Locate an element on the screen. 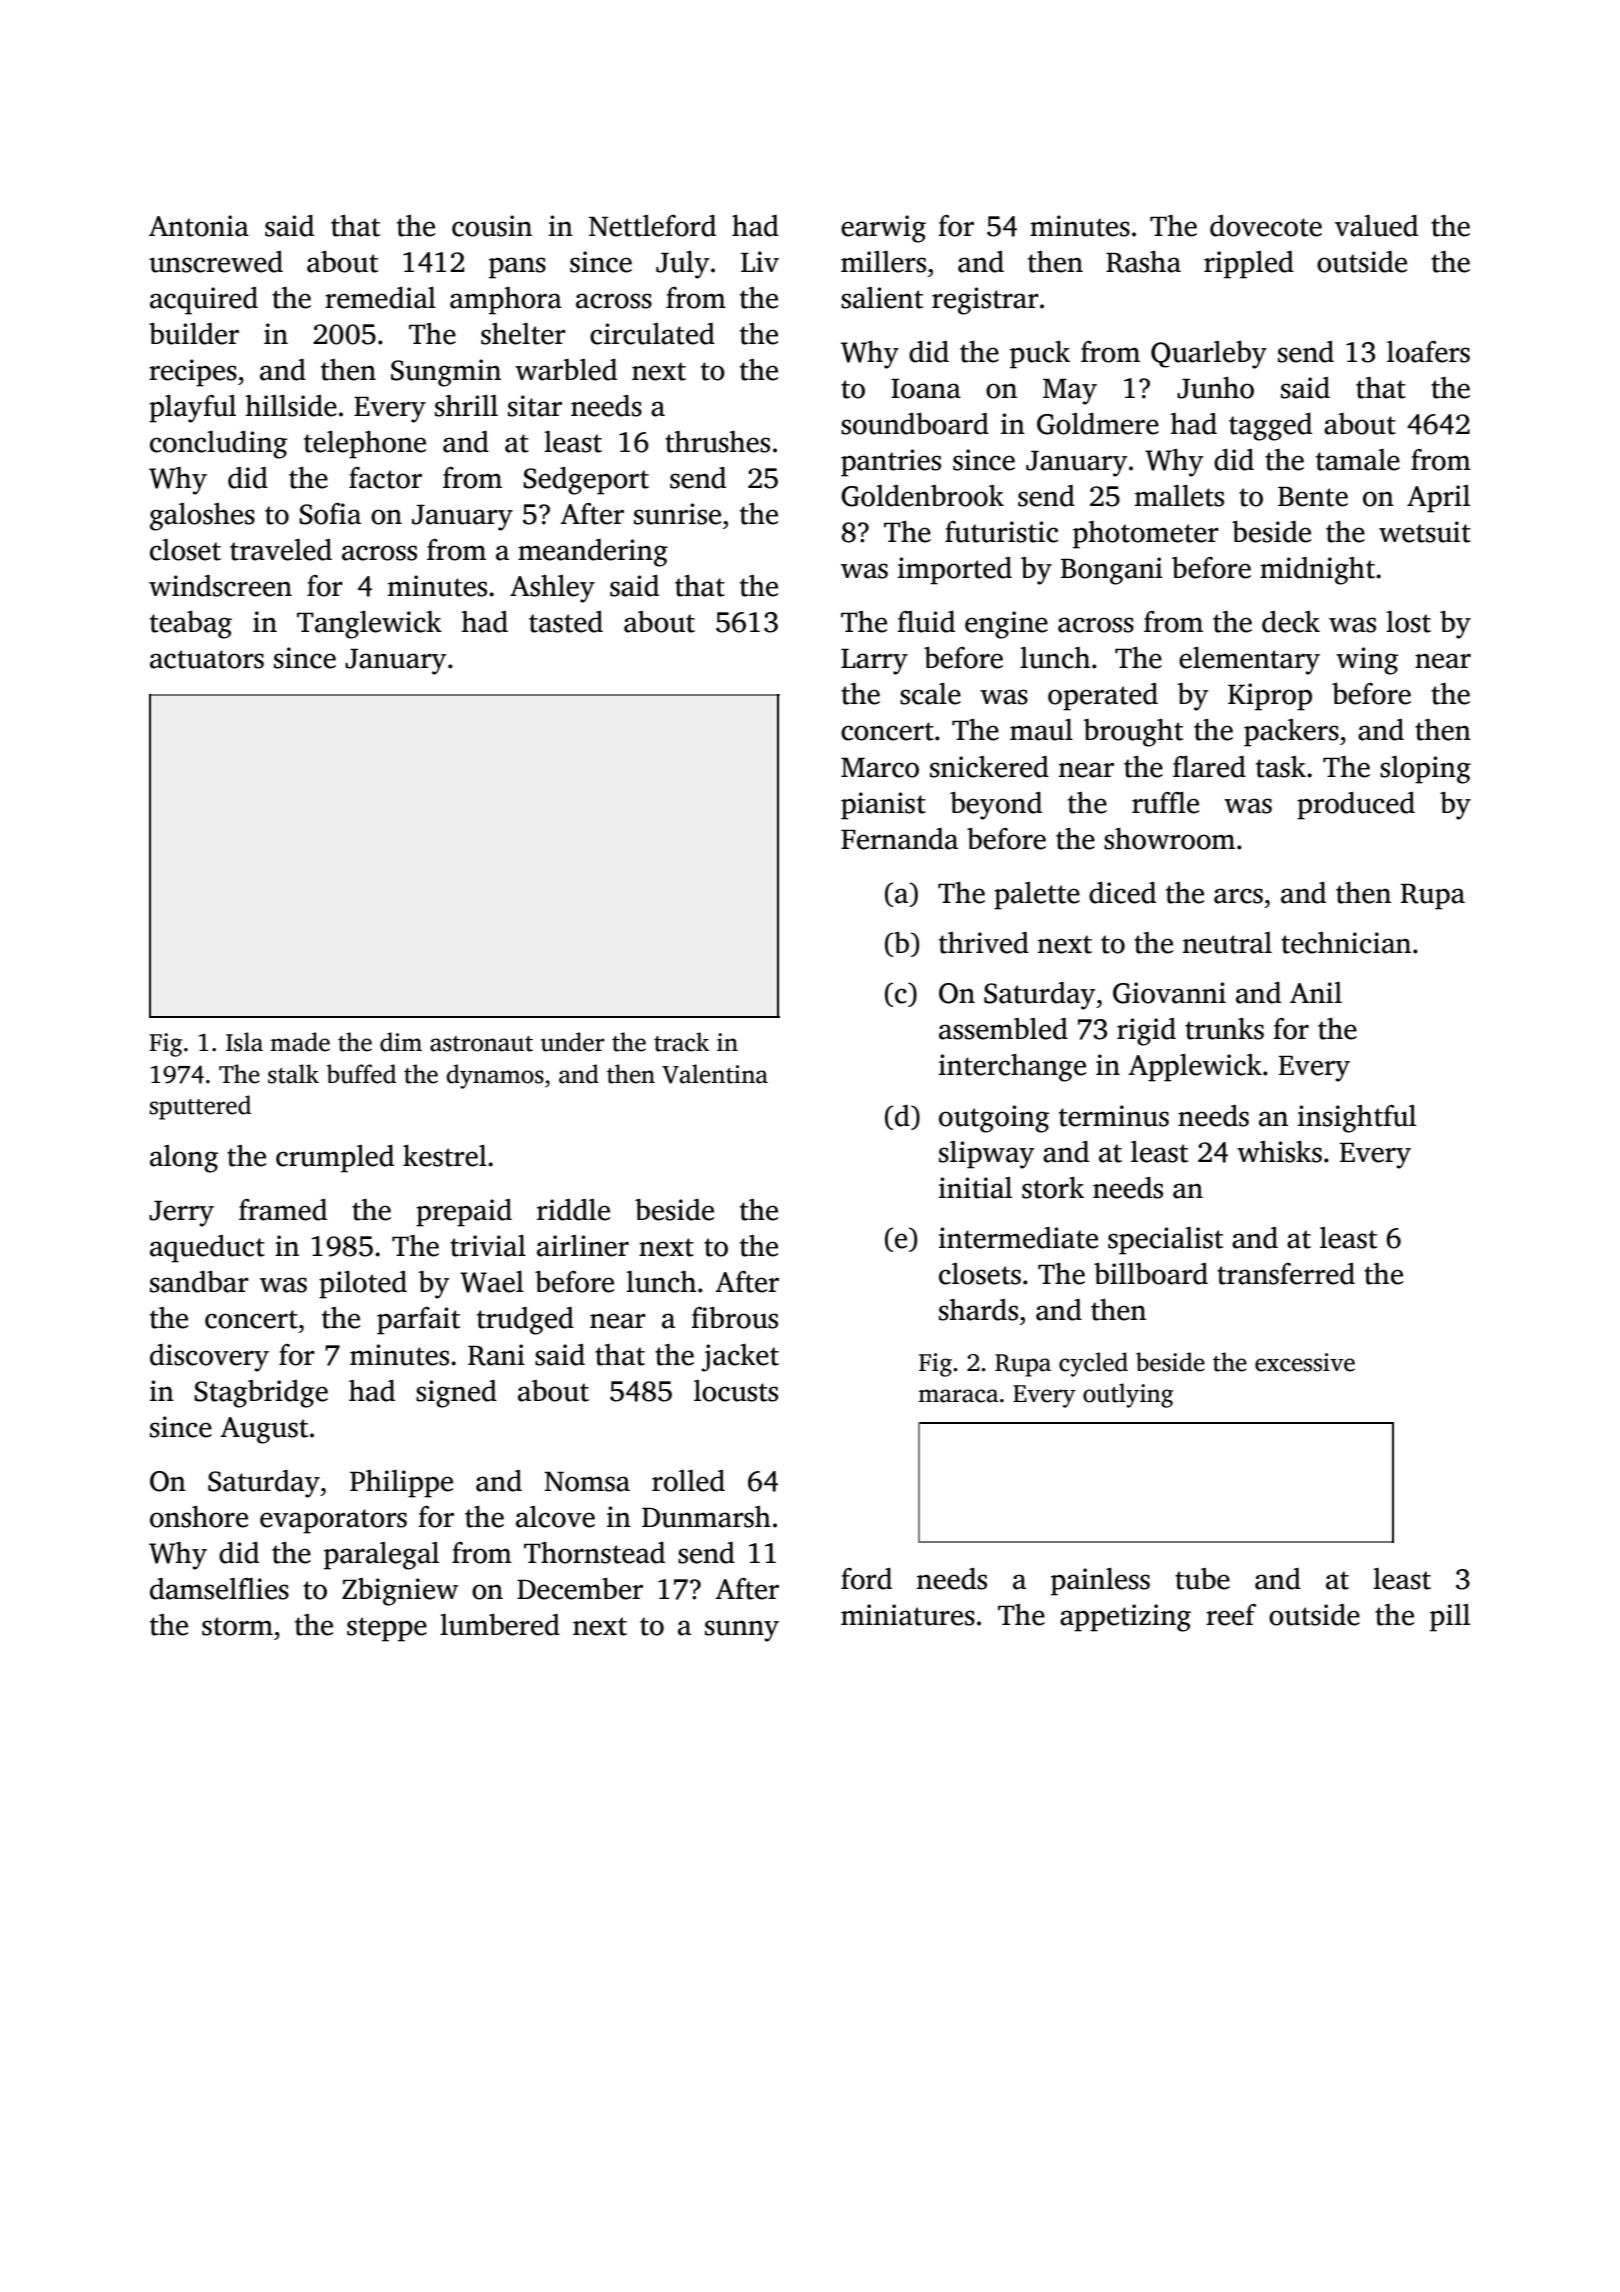  unscrewed is located at coordinates (216, 262).
